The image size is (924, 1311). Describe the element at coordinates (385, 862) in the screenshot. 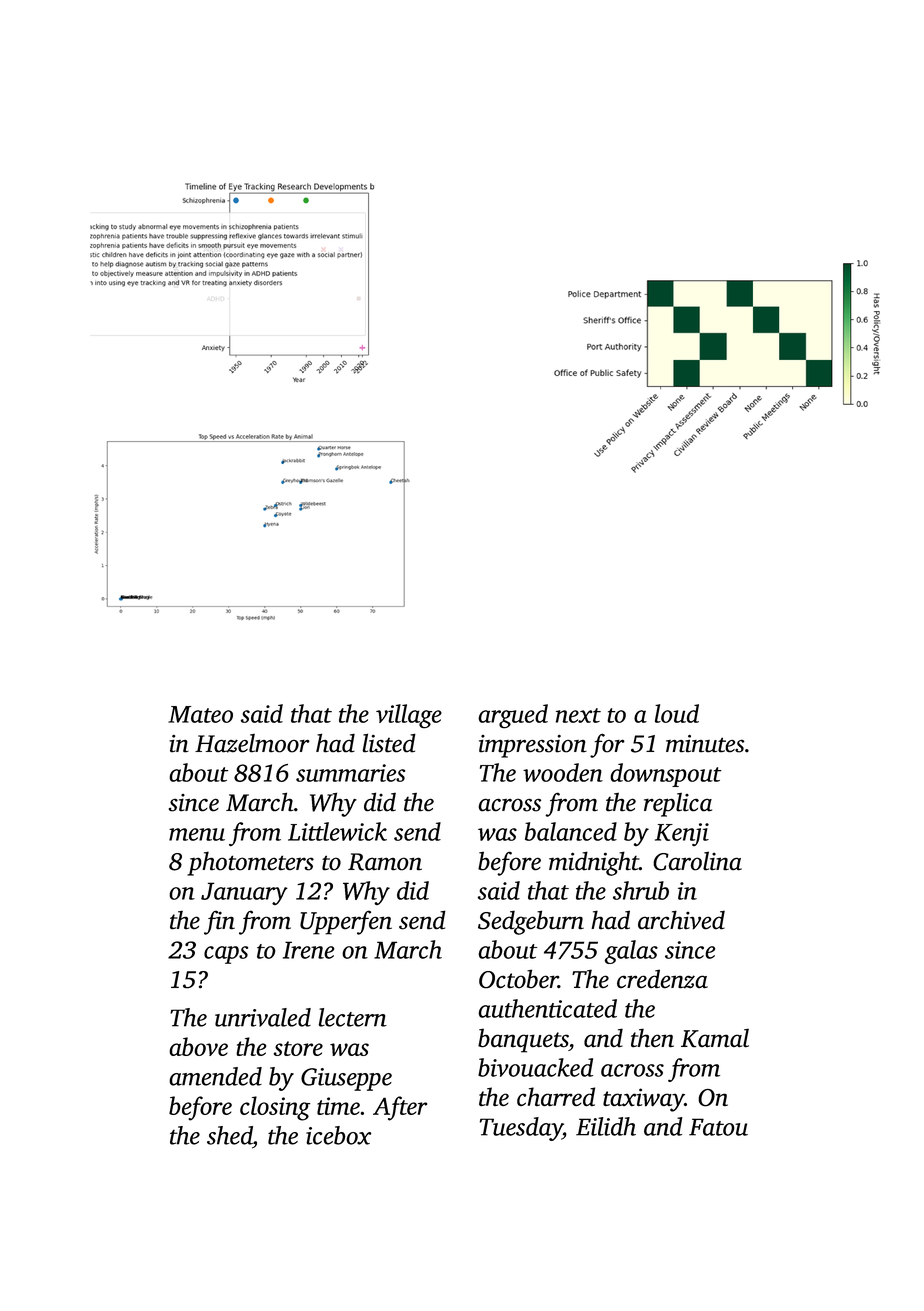

I see `Ramon` at that location.
